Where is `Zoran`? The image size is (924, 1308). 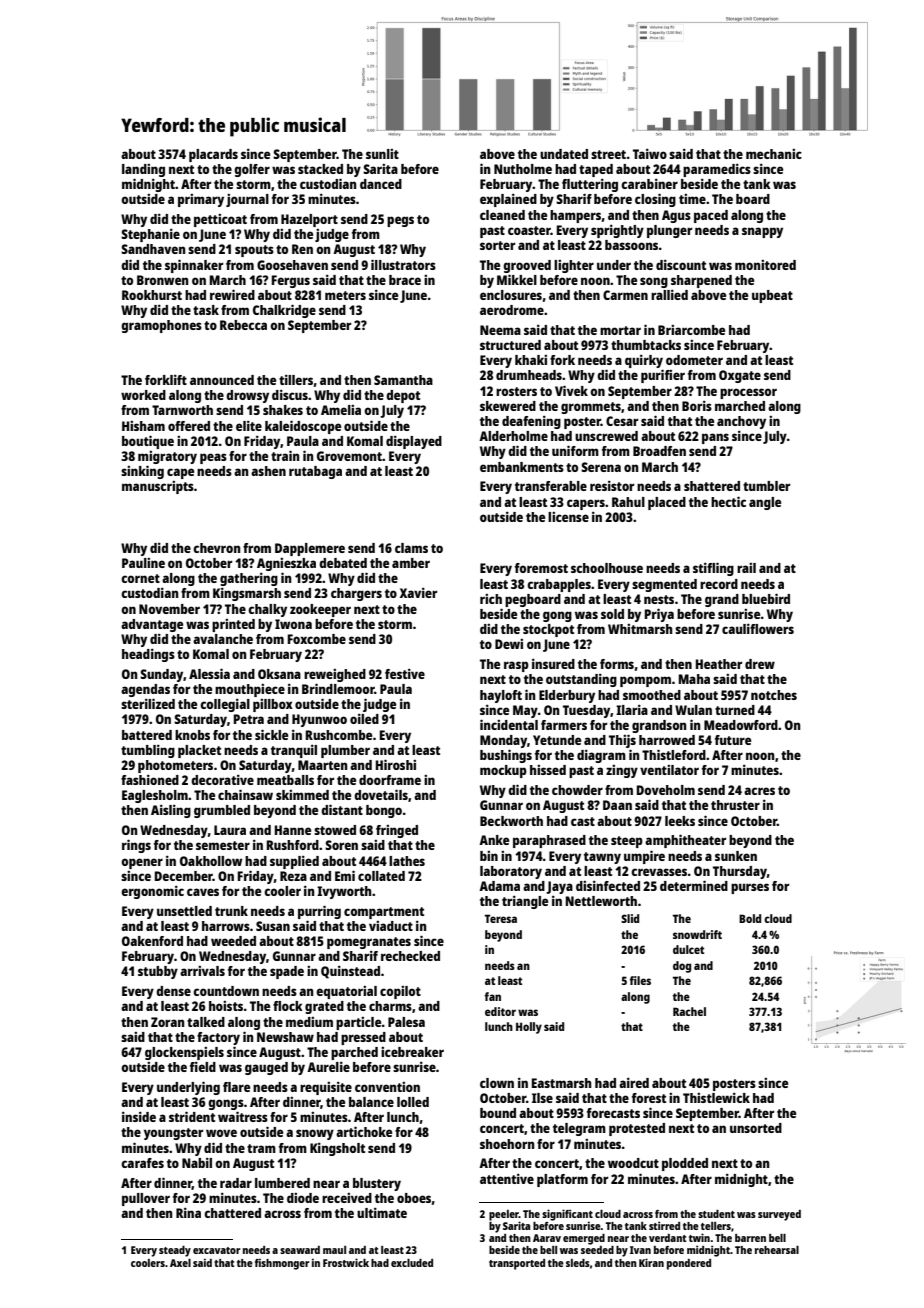 Zoran is located at coordinates (168, 1022).
